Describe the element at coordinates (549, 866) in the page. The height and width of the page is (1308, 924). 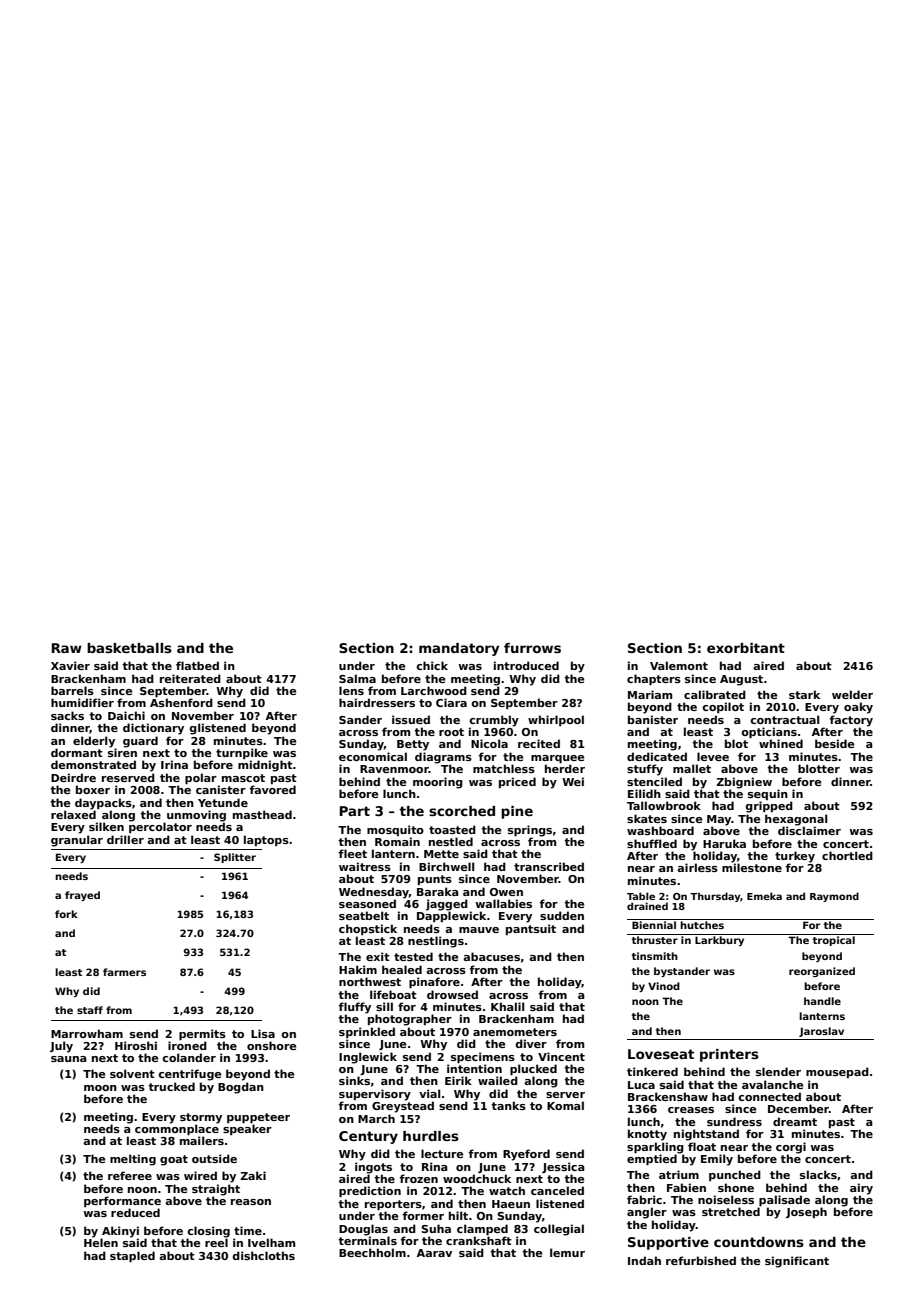
I see `transcribed` at that location.
